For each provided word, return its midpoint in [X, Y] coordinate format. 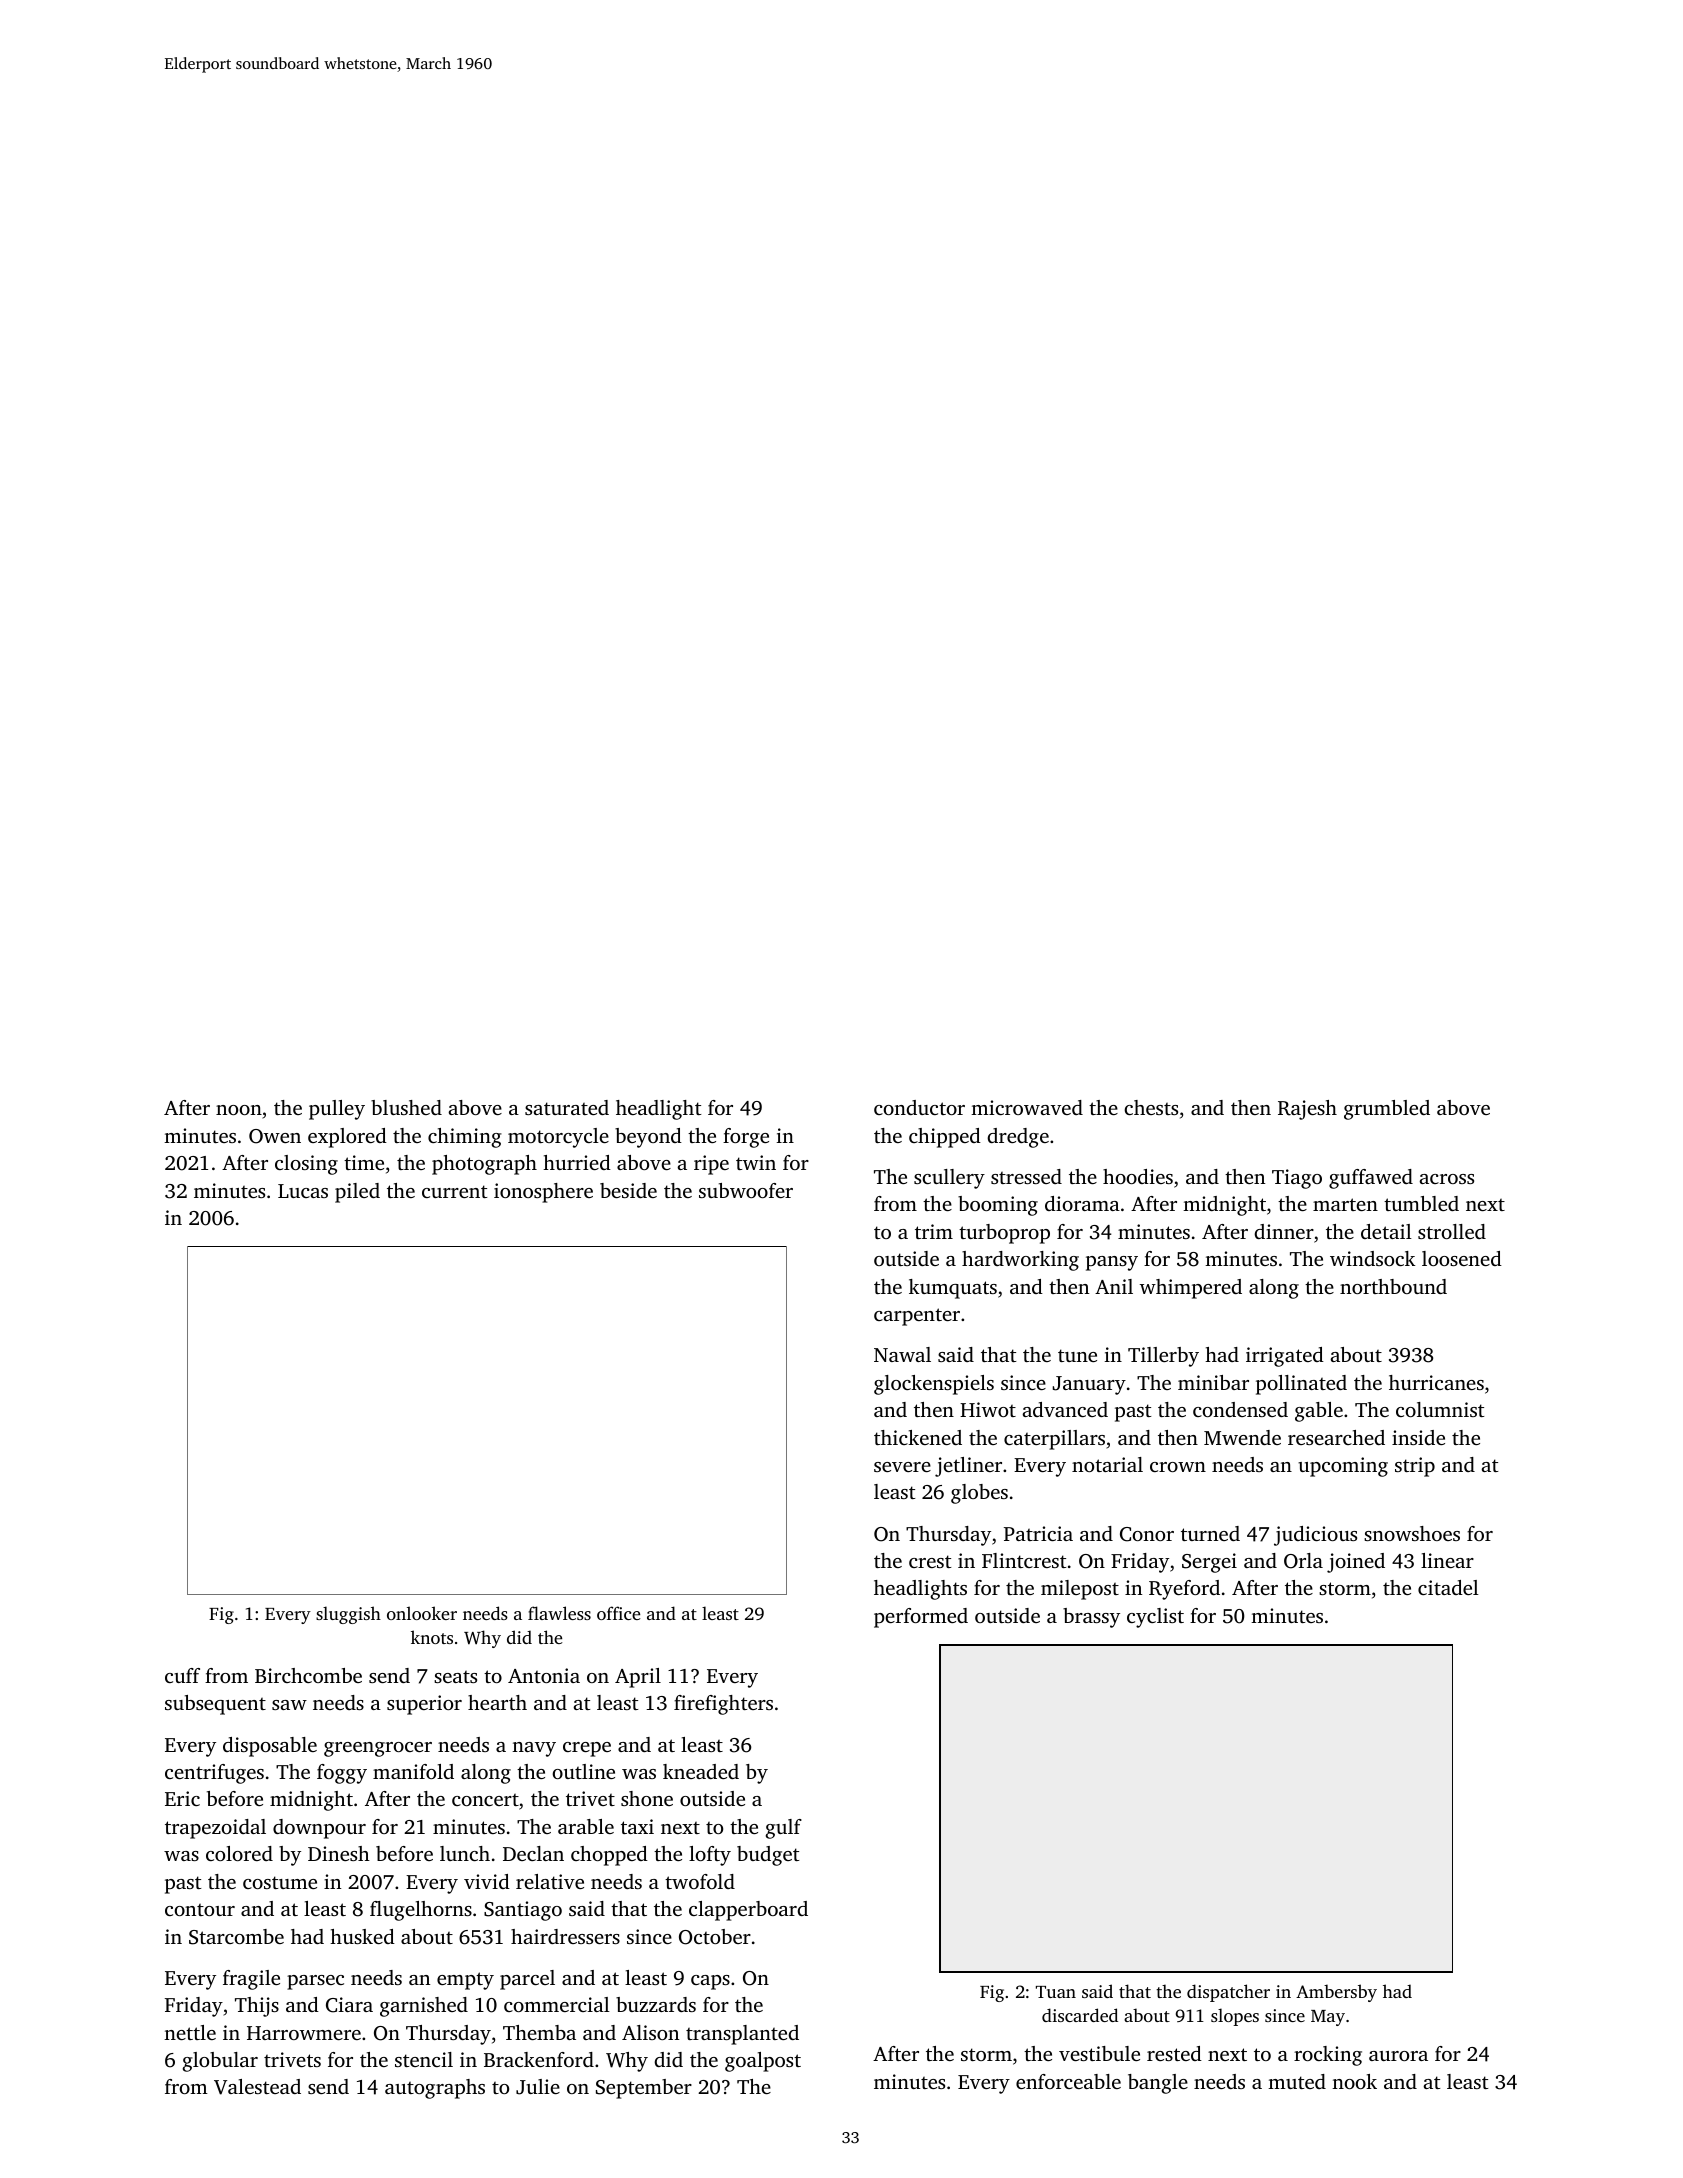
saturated [567, 1107]
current [454, 1191]
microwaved [1027, 1107]
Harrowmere [304, 2033]
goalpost [763, 2062]
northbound [1393, 1286]
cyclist [1155, 1618]
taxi [637, 1826]
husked [362, 1936]
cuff [182, 1675]
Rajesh [1307, 1110]
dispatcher [1228, 1993]
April [638, 1678]
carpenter [917, 1317]
